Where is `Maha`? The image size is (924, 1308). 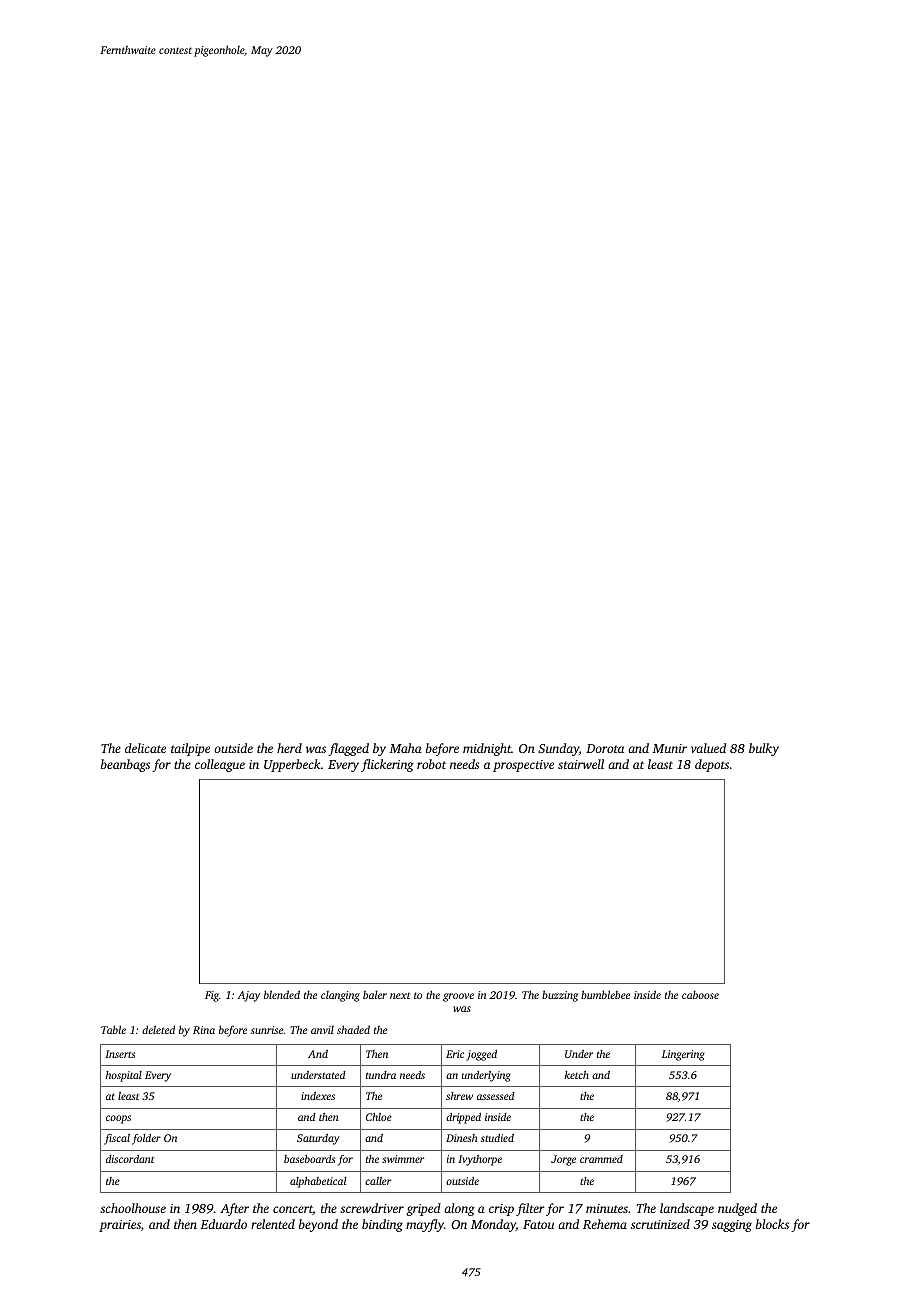 Maha is located at coordinates (405, 748).
